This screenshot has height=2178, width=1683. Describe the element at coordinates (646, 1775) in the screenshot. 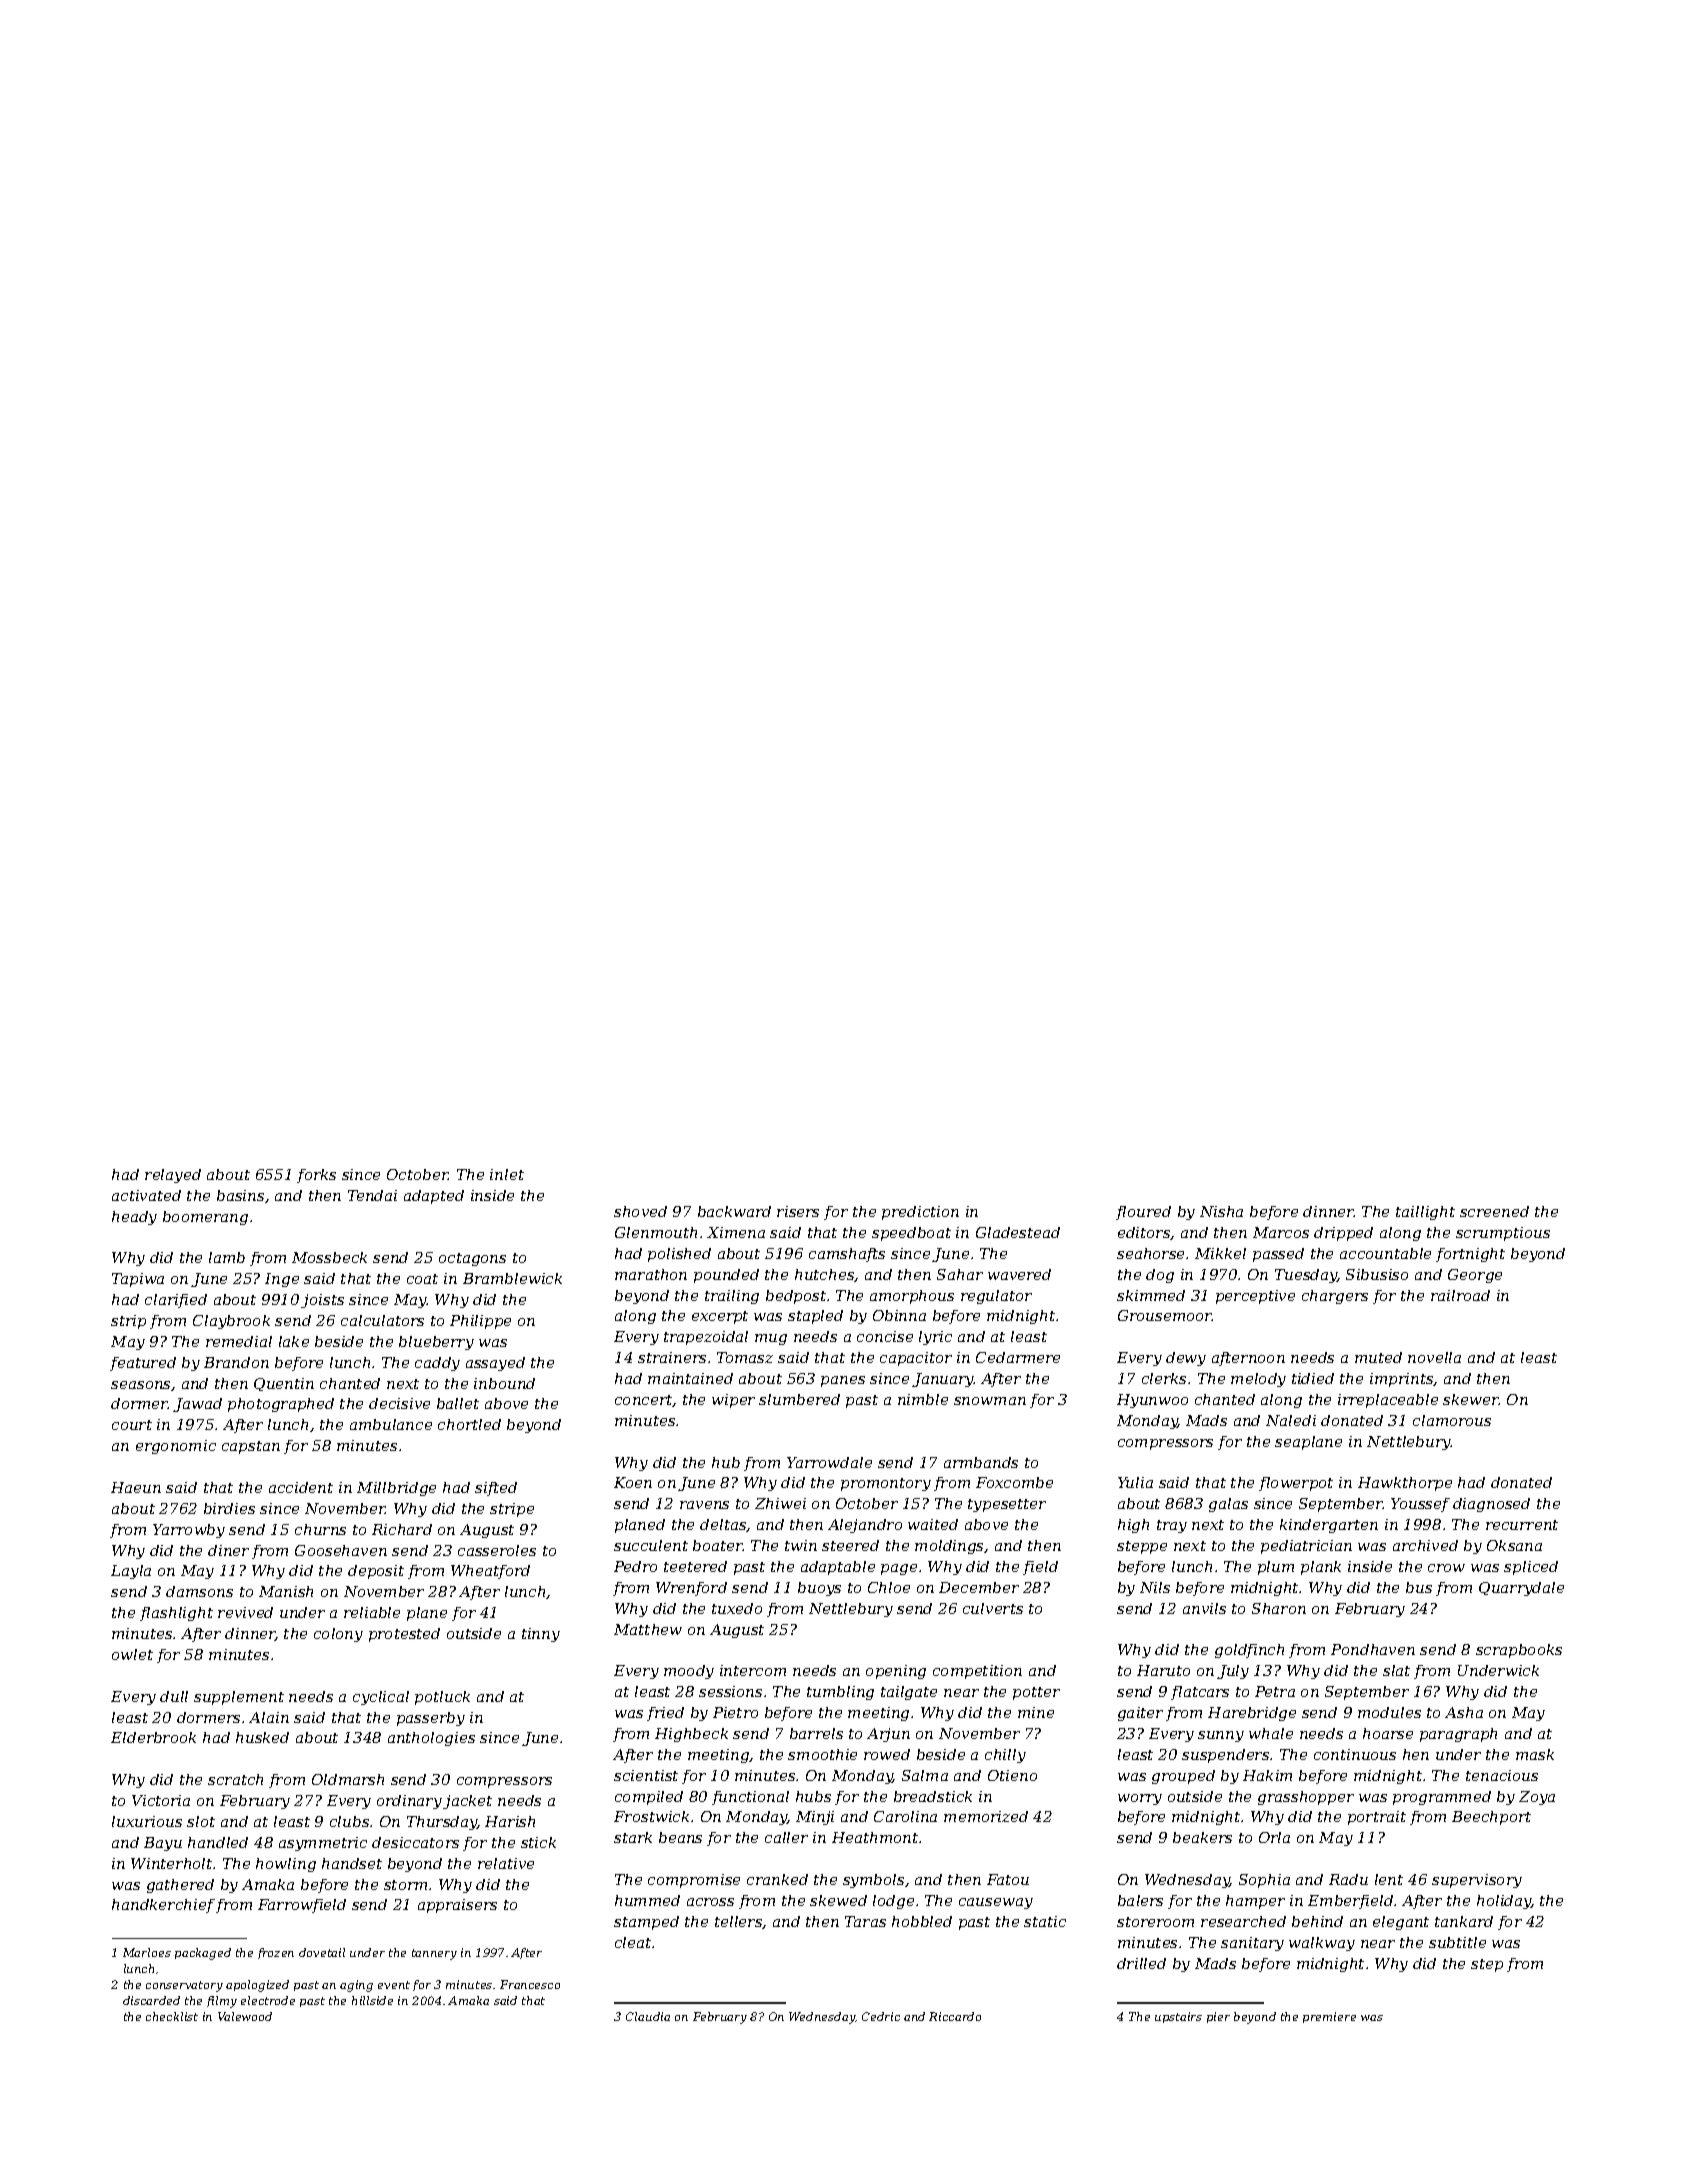

I see `scientist` at that location.
